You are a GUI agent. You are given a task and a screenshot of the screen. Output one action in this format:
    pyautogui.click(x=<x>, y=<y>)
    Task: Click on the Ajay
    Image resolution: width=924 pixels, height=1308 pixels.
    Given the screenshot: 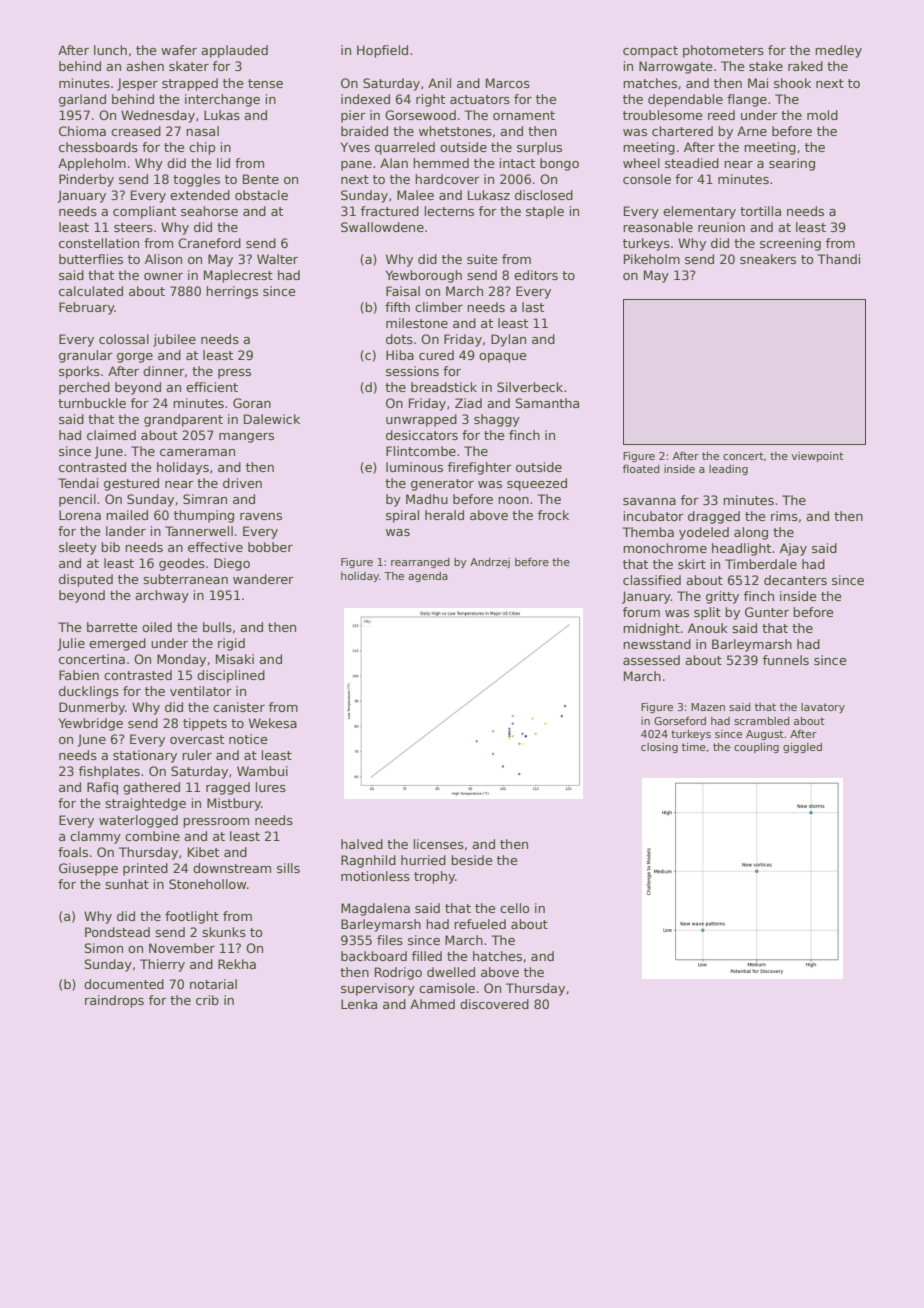 What is the action you would take?
    pyautogui.click(x=793, y=549)
